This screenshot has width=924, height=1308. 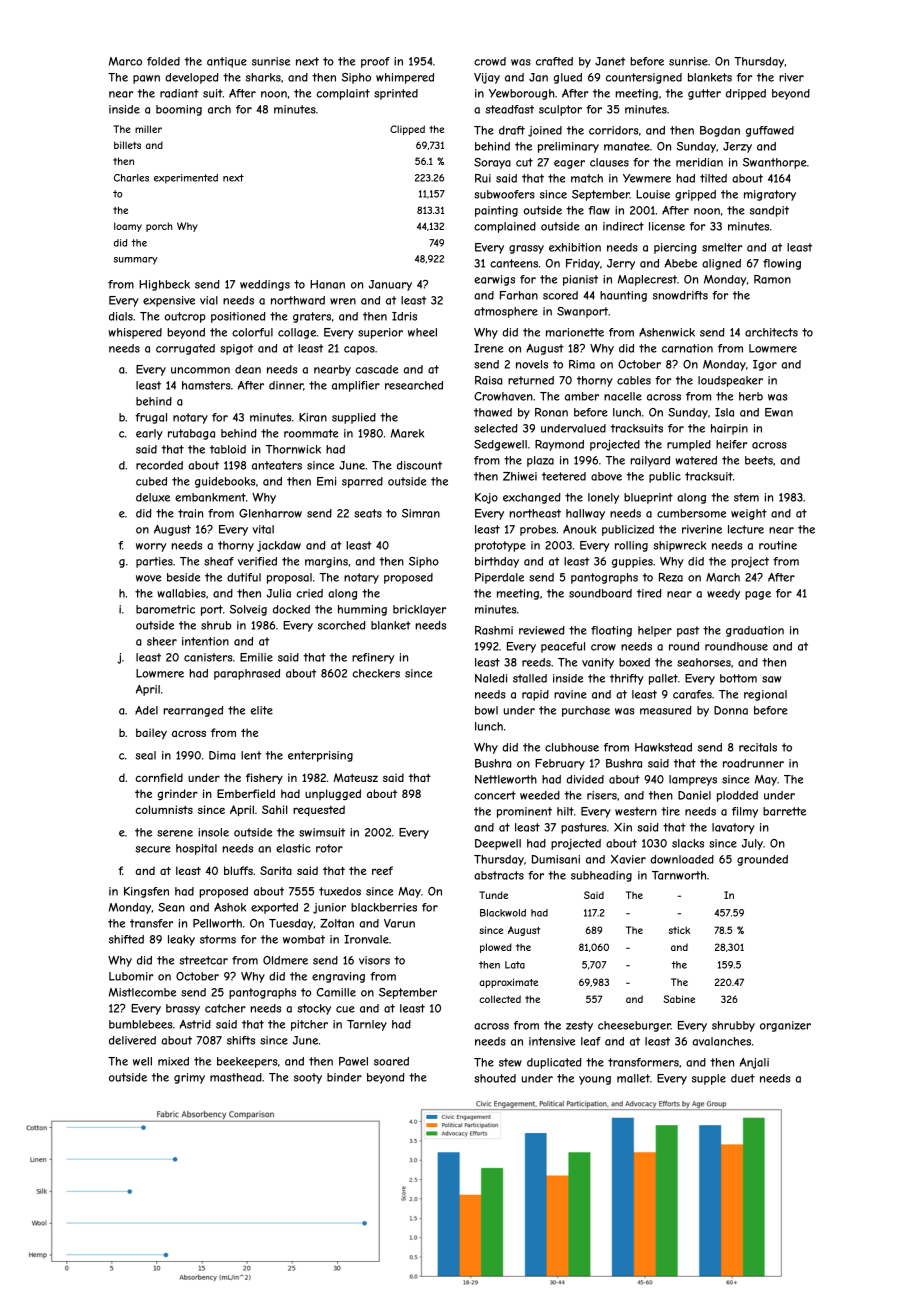 What do you see at coordinates (512, 130) in the screenshot?
I see `draft` at bounding box center [512, 130].
